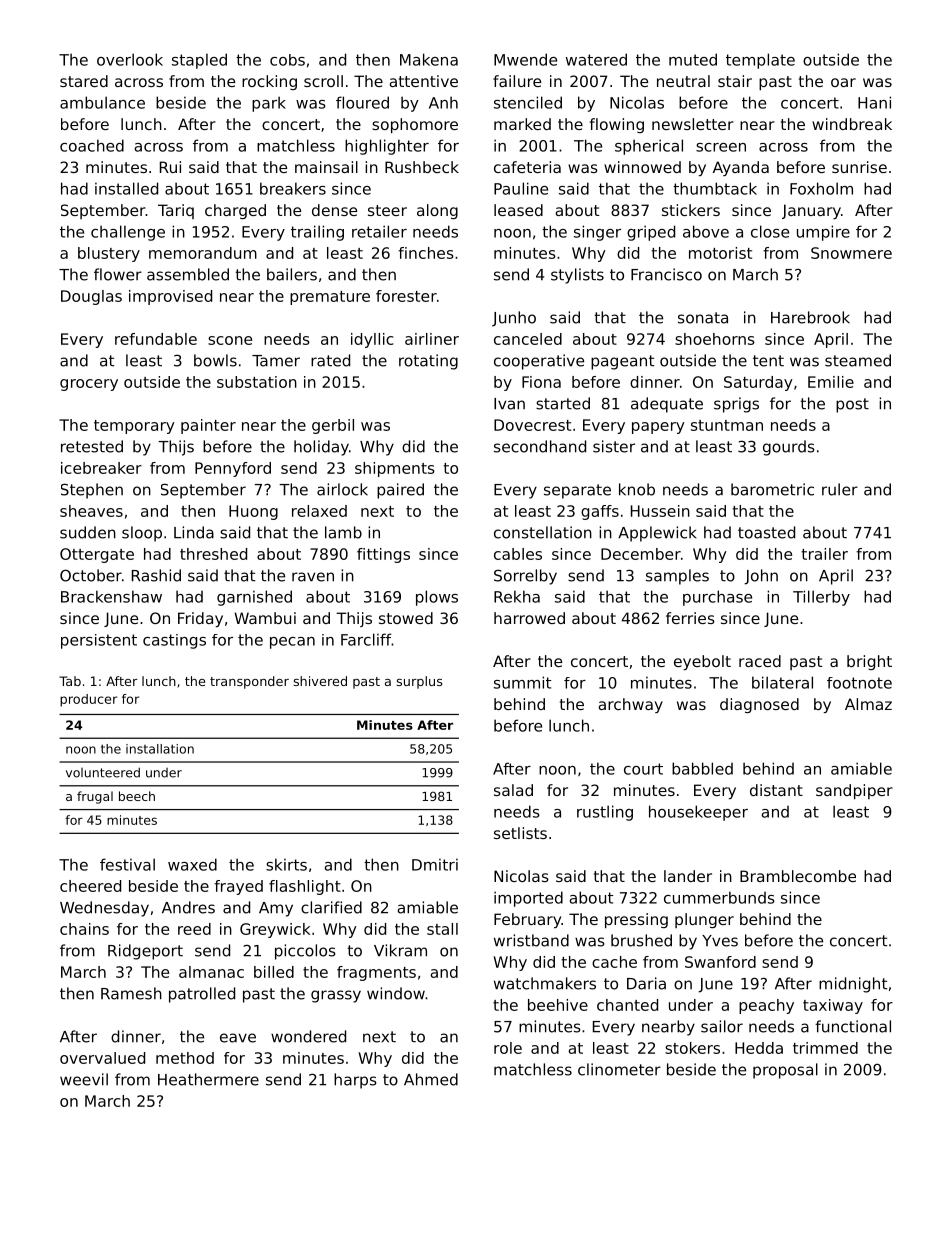 This page has height=1233, width=952. What do you see at coordinates (690, 618) in the page?
I see `ferries` at bounding box center [690, 618].
